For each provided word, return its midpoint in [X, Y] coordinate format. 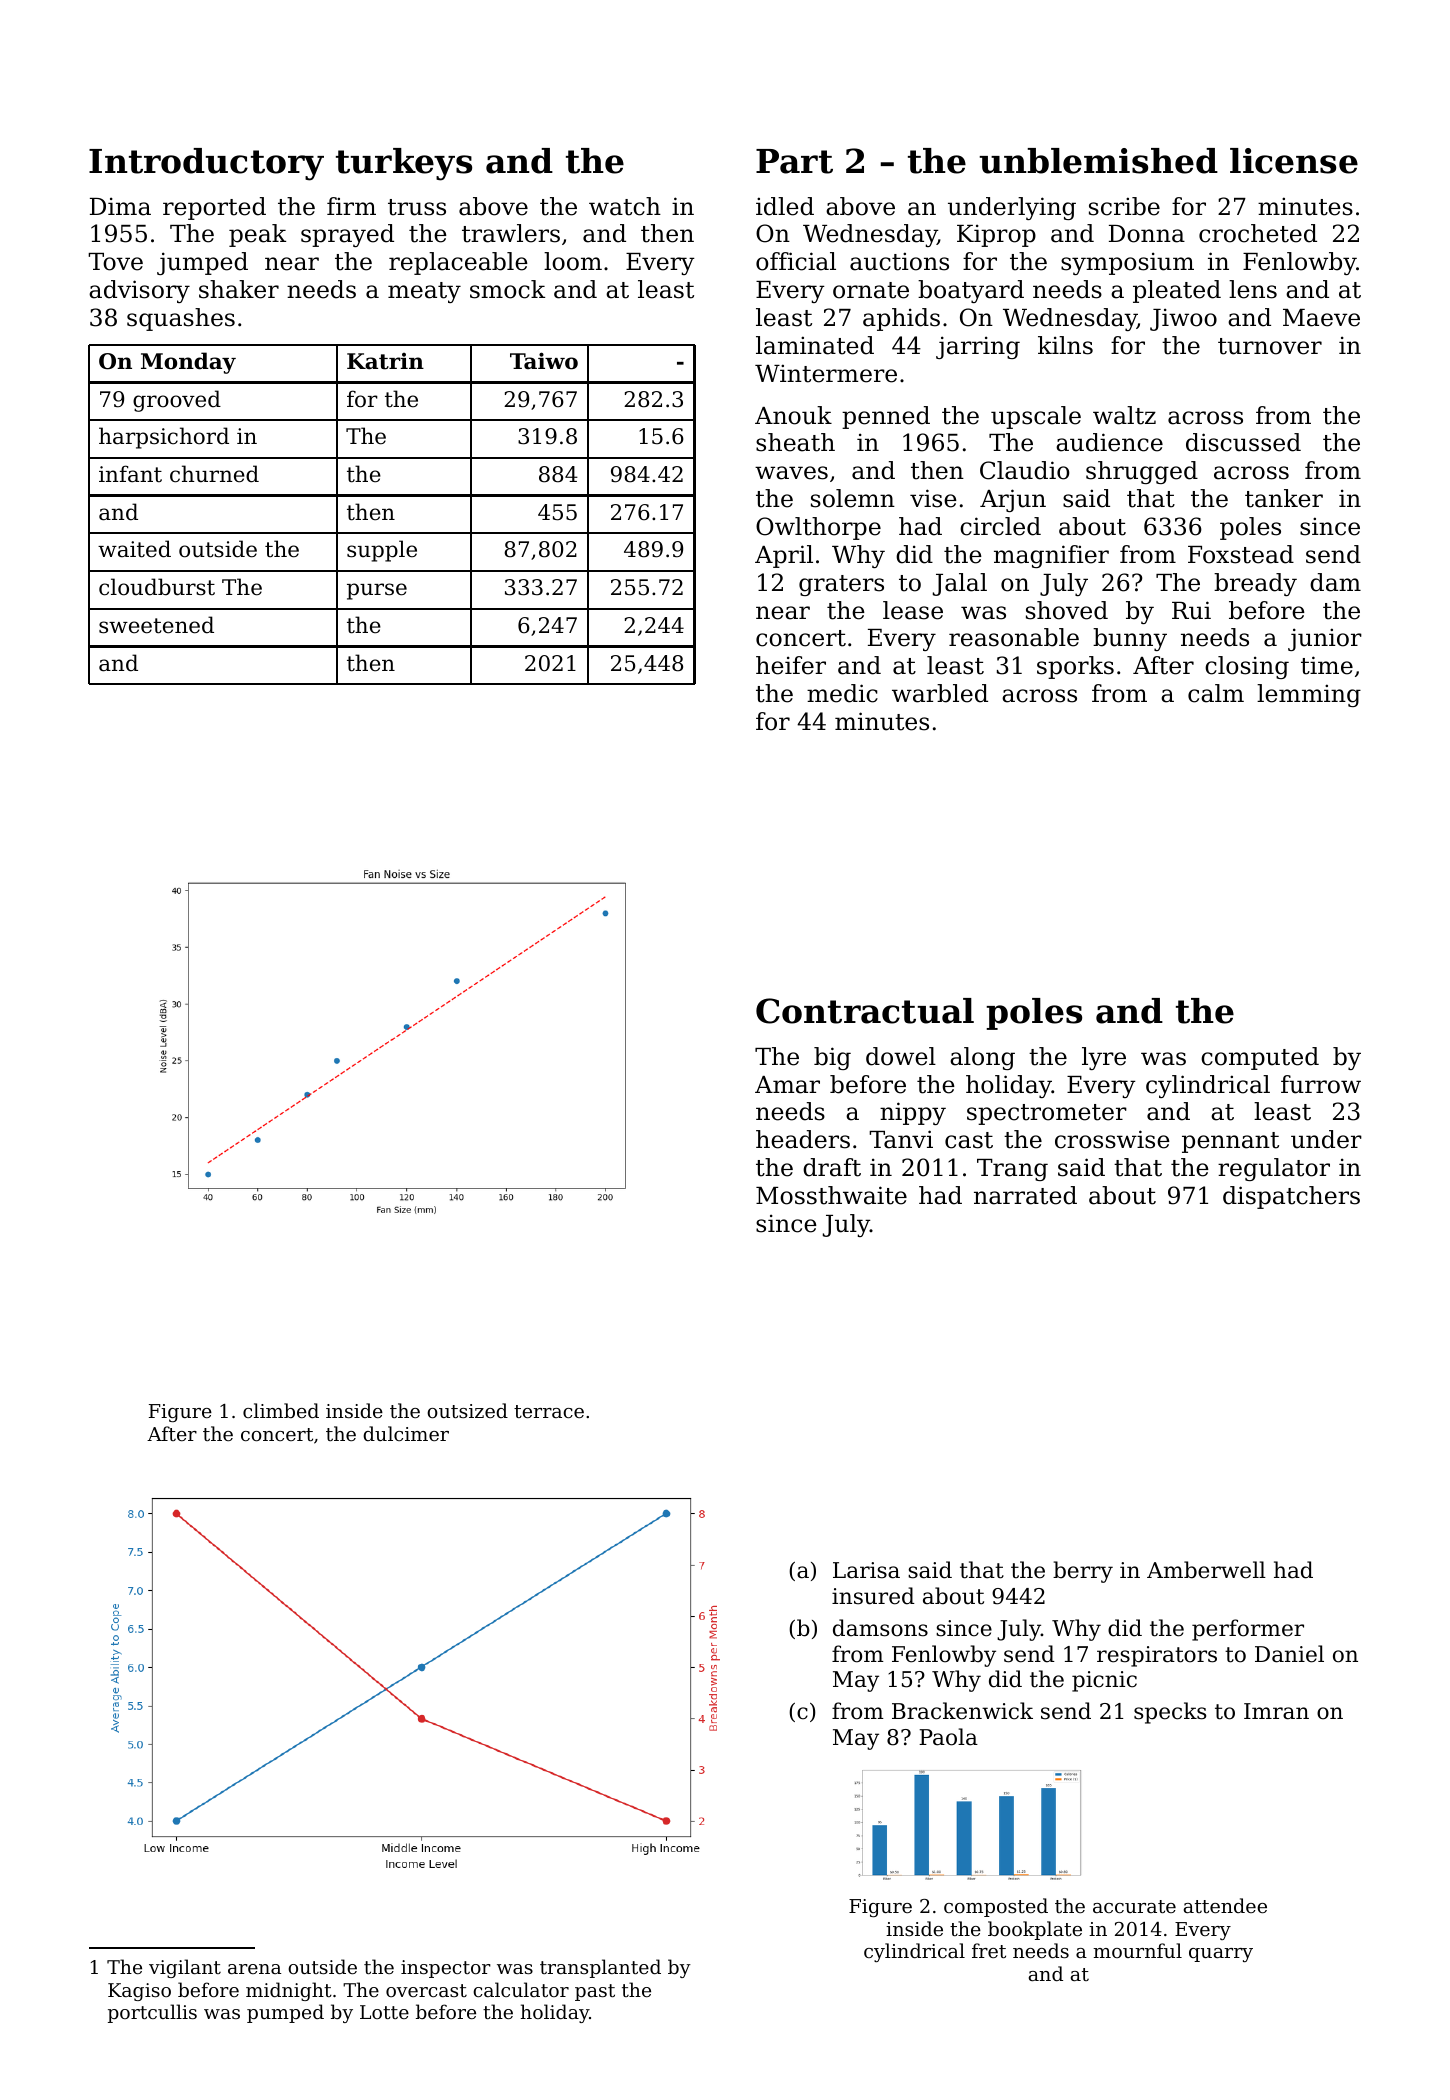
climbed [281, 1410]
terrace [549, 1411]
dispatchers [1291, 1197]
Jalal [960, 584]
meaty [424, 292]
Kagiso [139, 1992]
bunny [1130, 639]
